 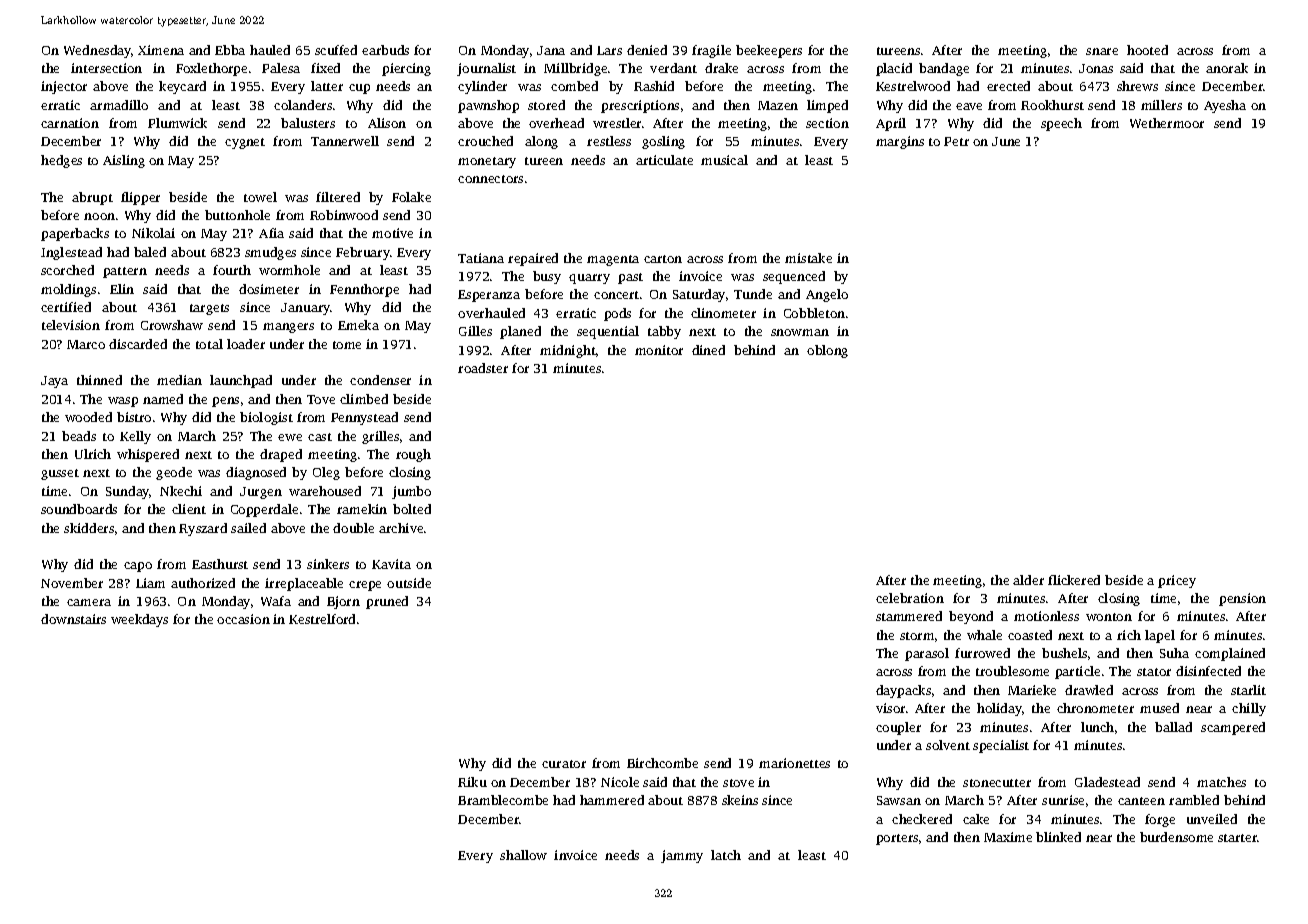 What do you see at coordinates (827, 351) in the screenshot?
I see `oblong` at bounding box center [827, 351].
